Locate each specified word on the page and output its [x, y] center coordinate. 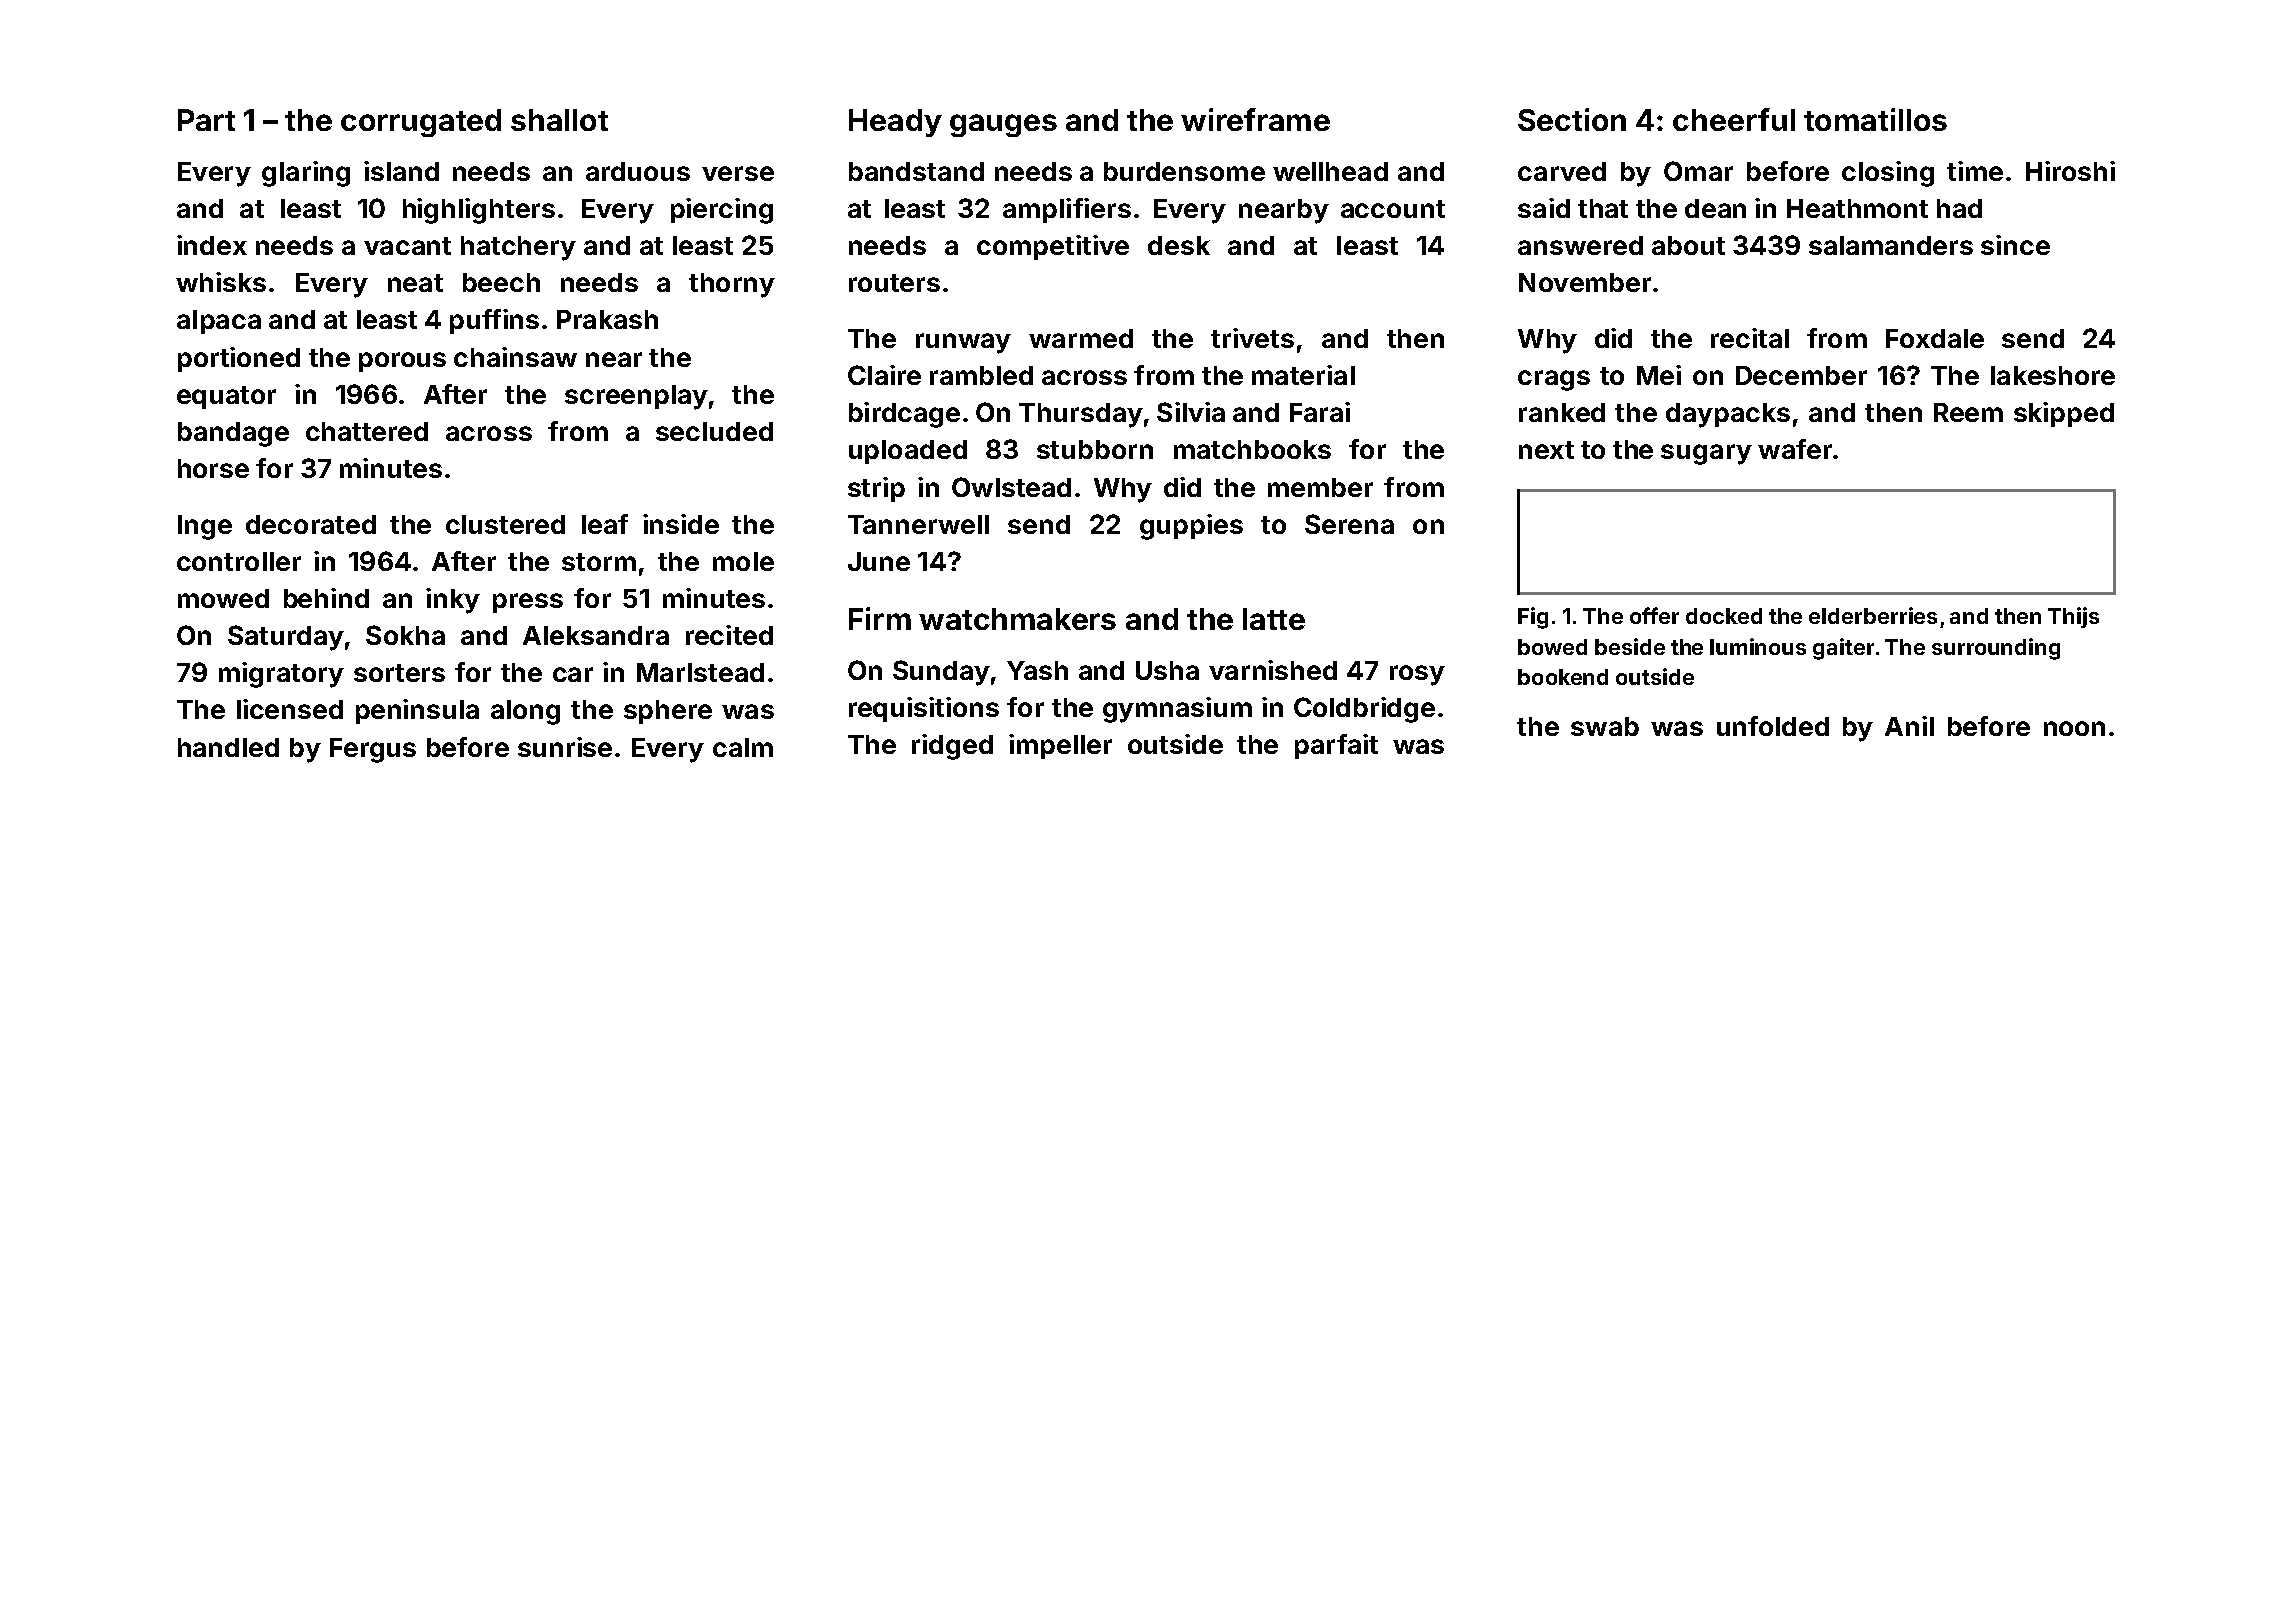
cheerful [1734, 119]
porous [402, 362]
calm [743, 747]
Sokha [405, 635]
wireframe [1255, 119]
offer [1654, 615]
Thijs [2073, 617]
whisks [221, 282]
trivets [1252, 338]
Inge [205, 527]
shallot [559, 120]
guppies [1191, 527]
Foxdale [1935, 338]
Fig [1533, 618]
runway [963, 343]
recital [1750, 338]
